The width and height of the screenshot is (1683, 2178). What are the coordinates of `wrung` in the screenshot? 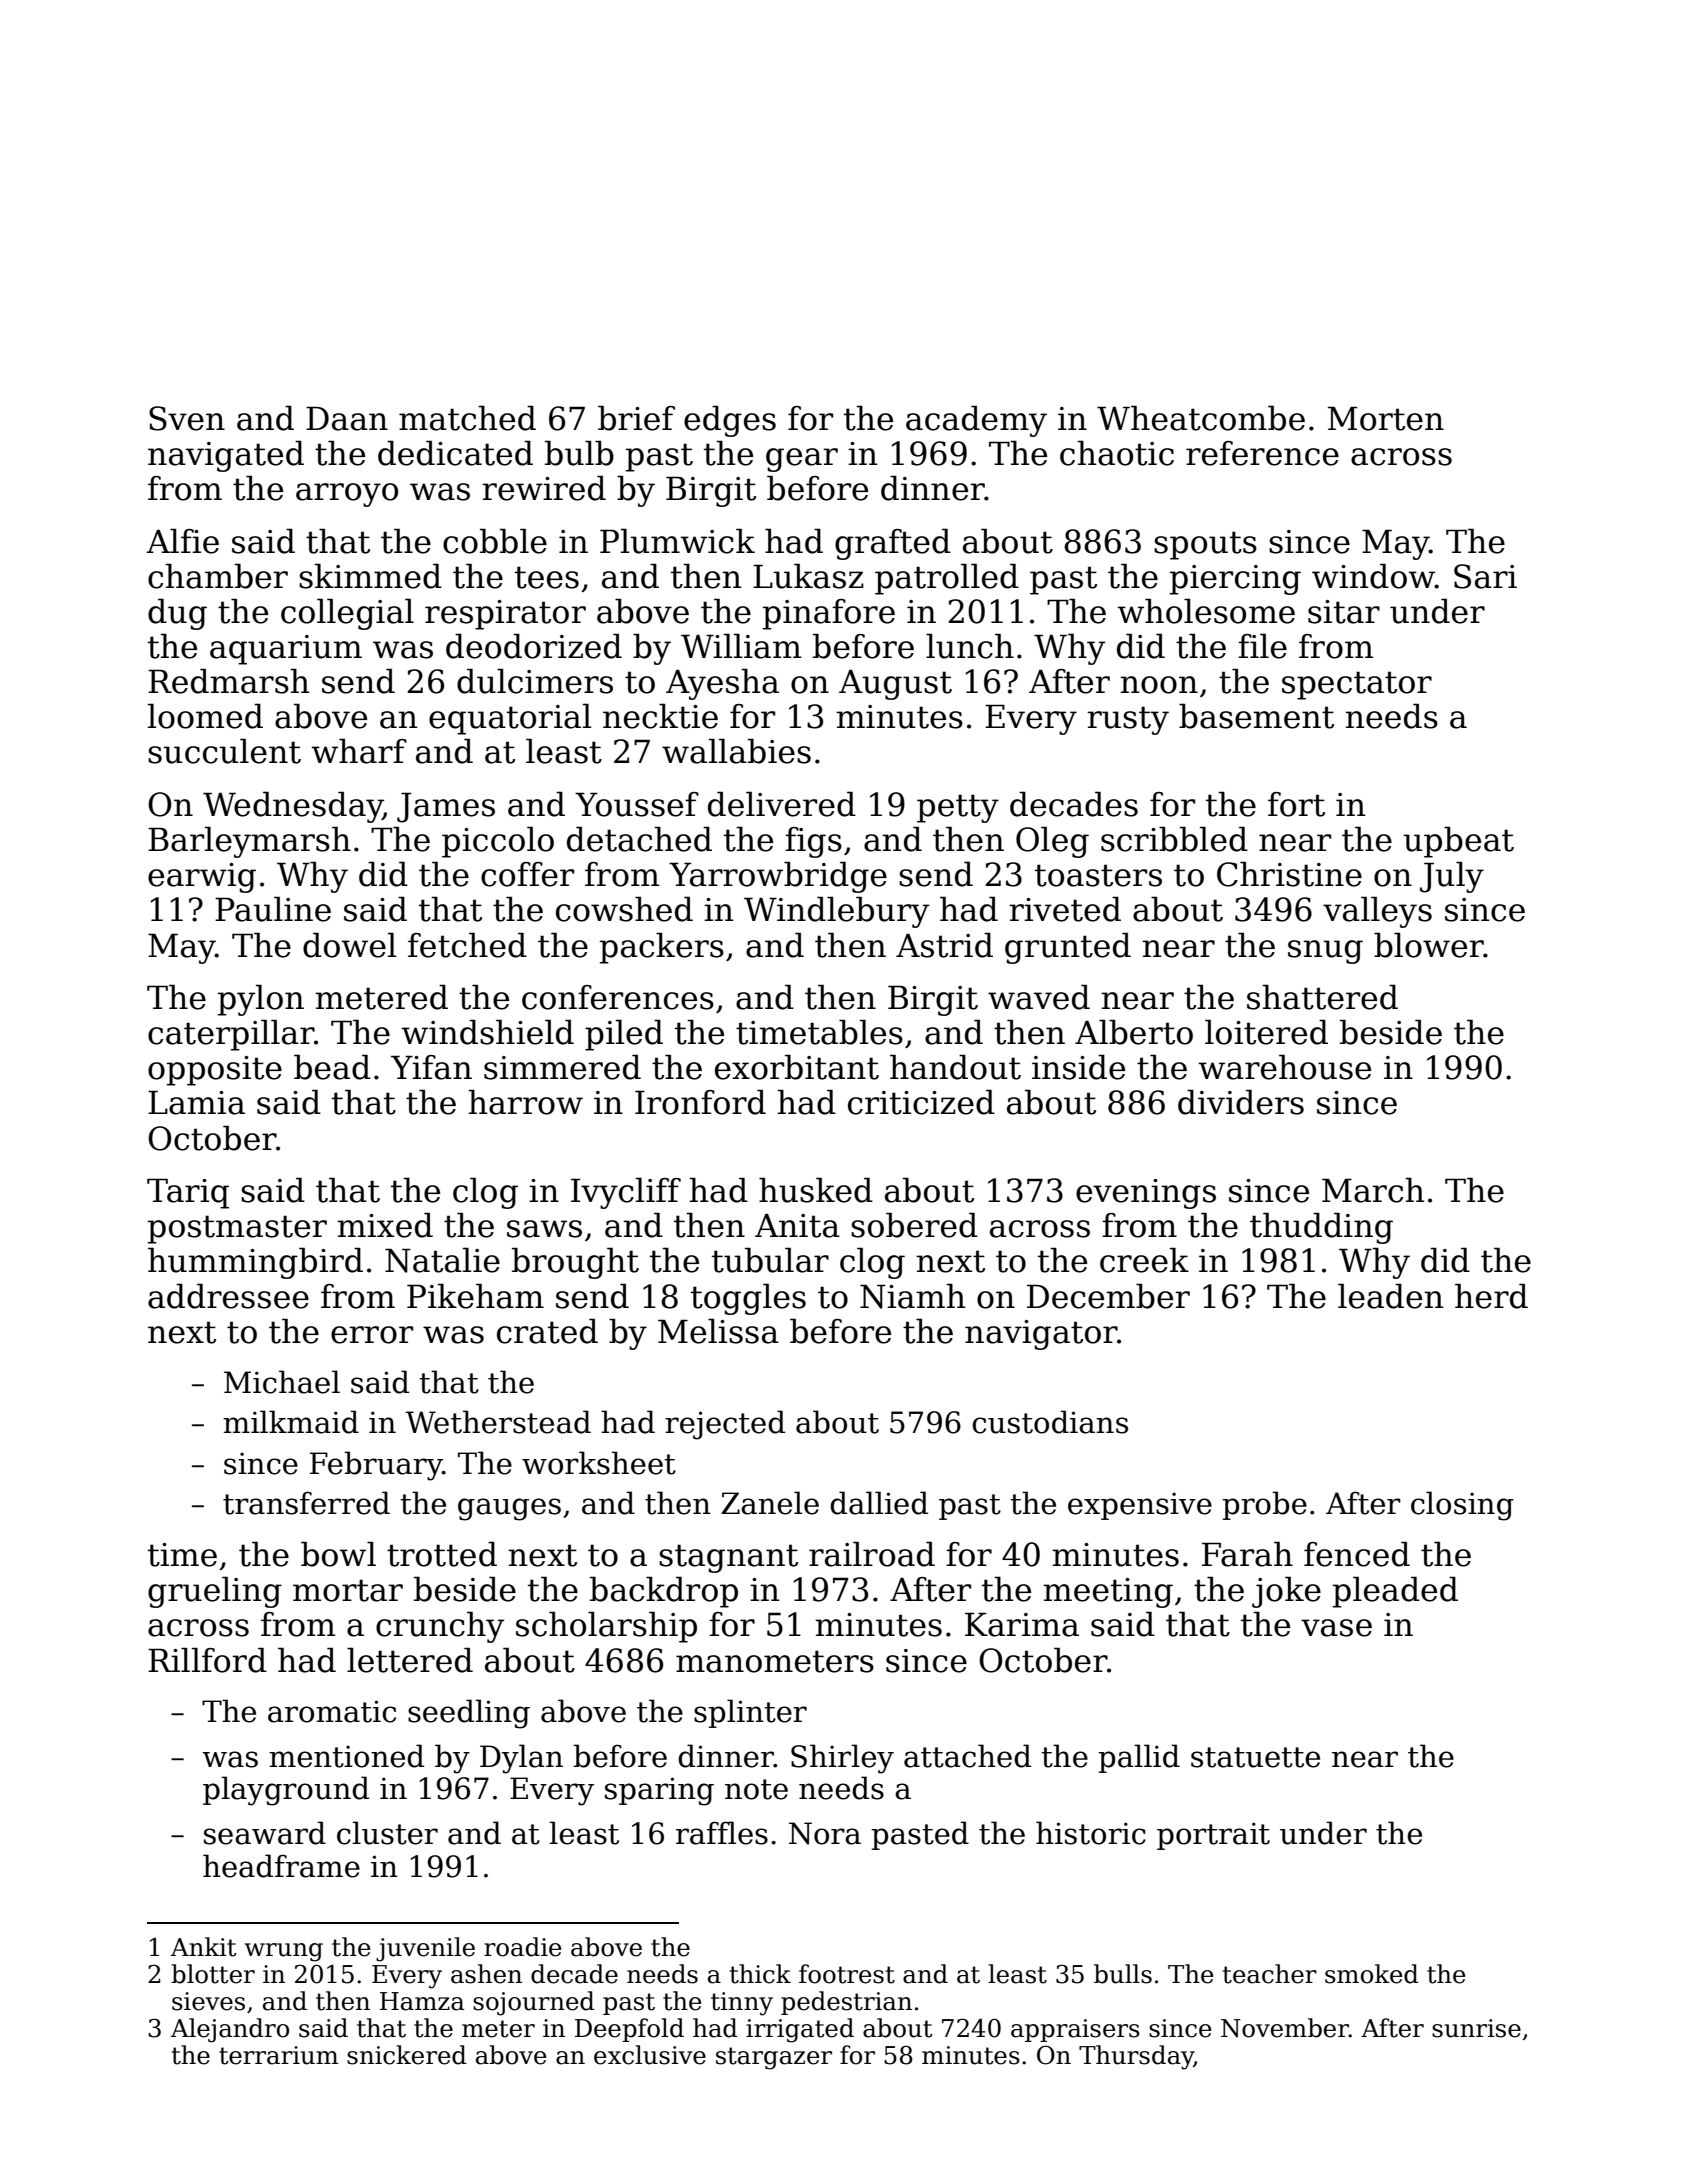 It's located at (284, 1952).
